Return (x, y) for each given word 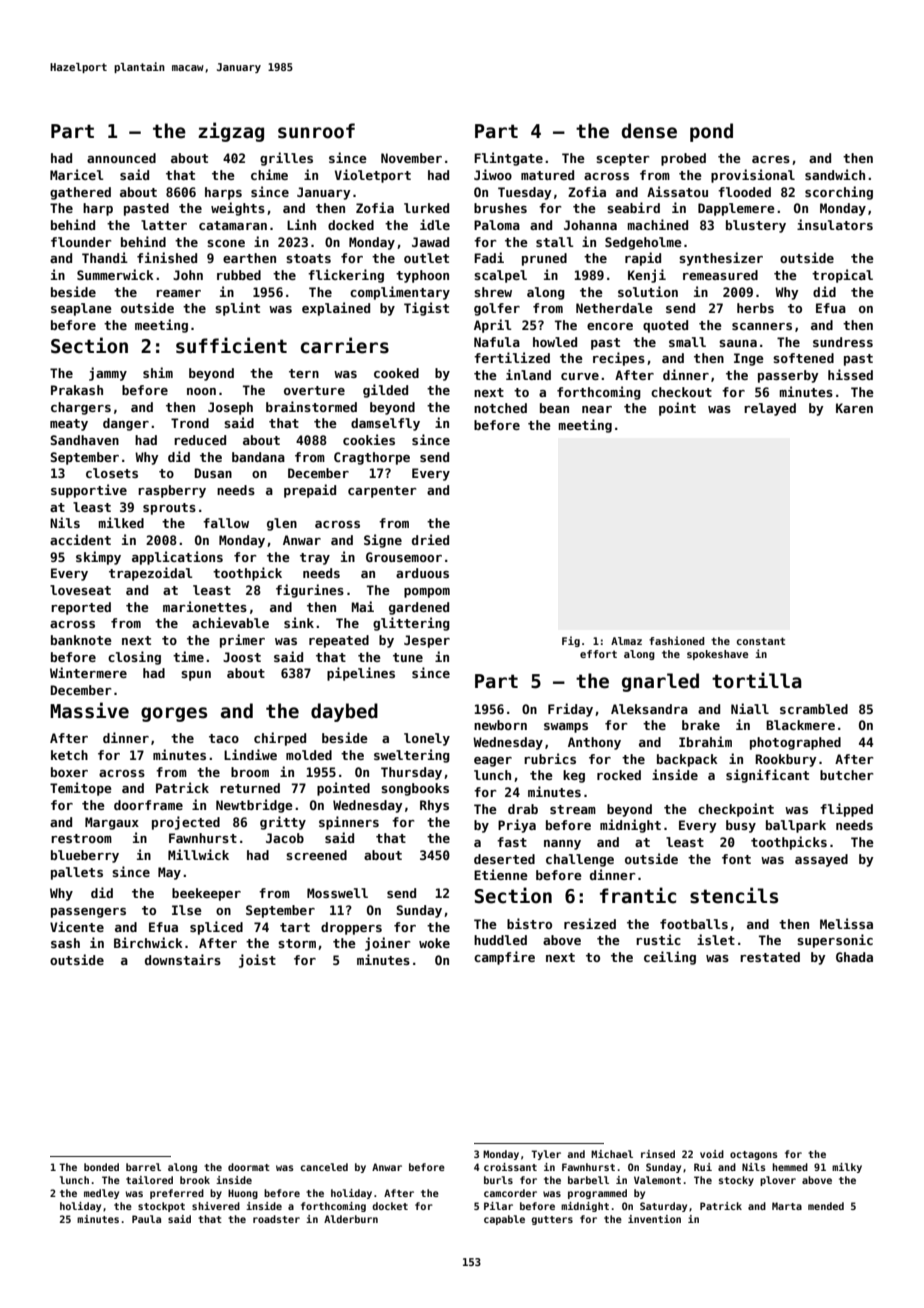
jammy (108, 374)
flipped (846, 810)
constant (761, 641)
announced (121, 158)
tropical (842, 276)
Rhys (434, 806)
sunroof (316, 131)
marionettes (205, 606)
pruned (544, 259)
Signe (383, 541)
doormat (249, 1167)
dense (649, 131)
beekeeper (206, 894)
